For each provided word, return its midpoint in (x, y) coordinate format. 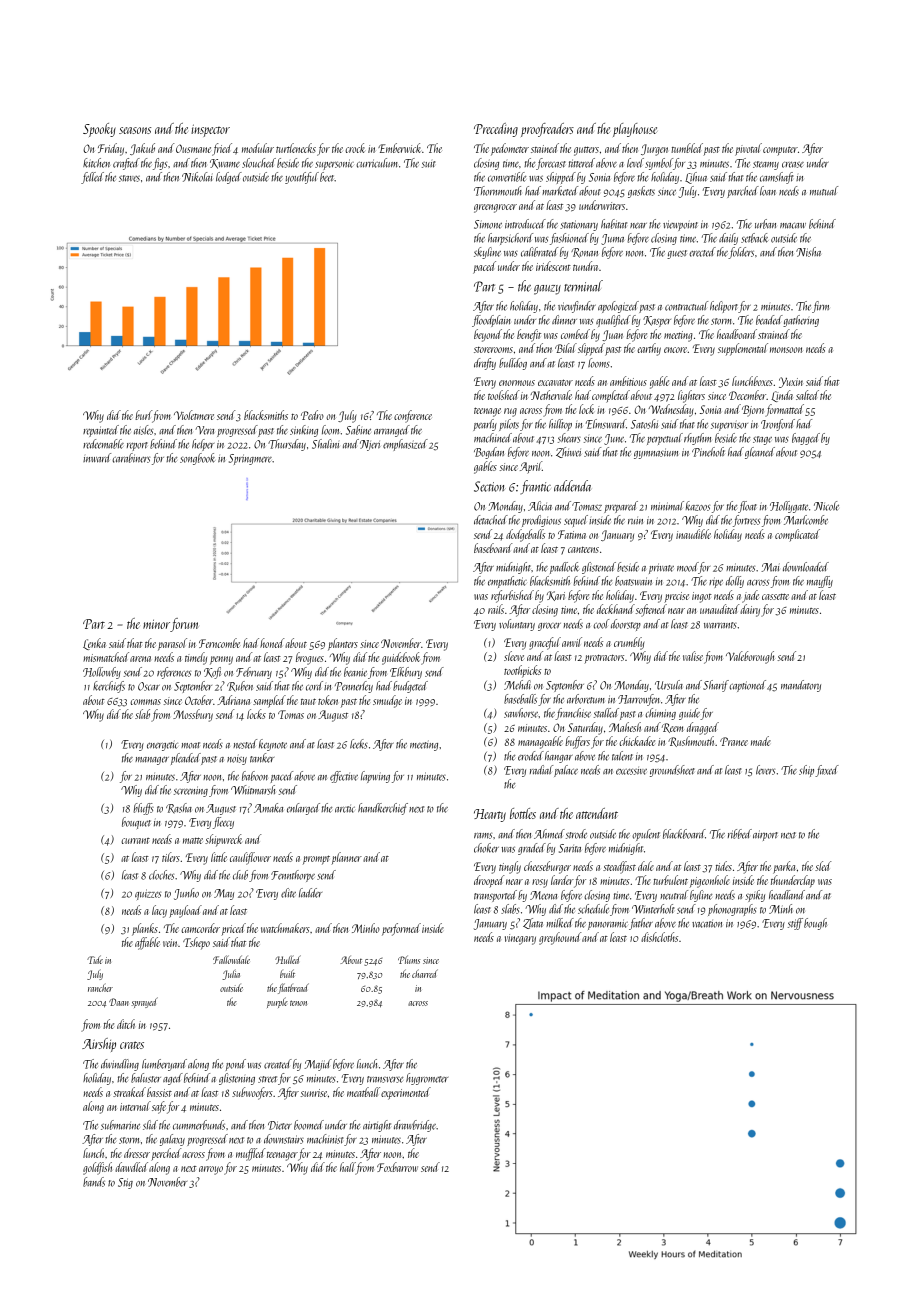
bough (815, 924)
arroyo (211, 1170)
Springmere (250, 459)
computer (780, 151)
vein (170, 943)
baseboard (493, 548)
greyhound (560, 938)
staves (129, 178)
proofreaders (547, 130)
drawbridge (415, 1126)
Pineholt (708, 452)
